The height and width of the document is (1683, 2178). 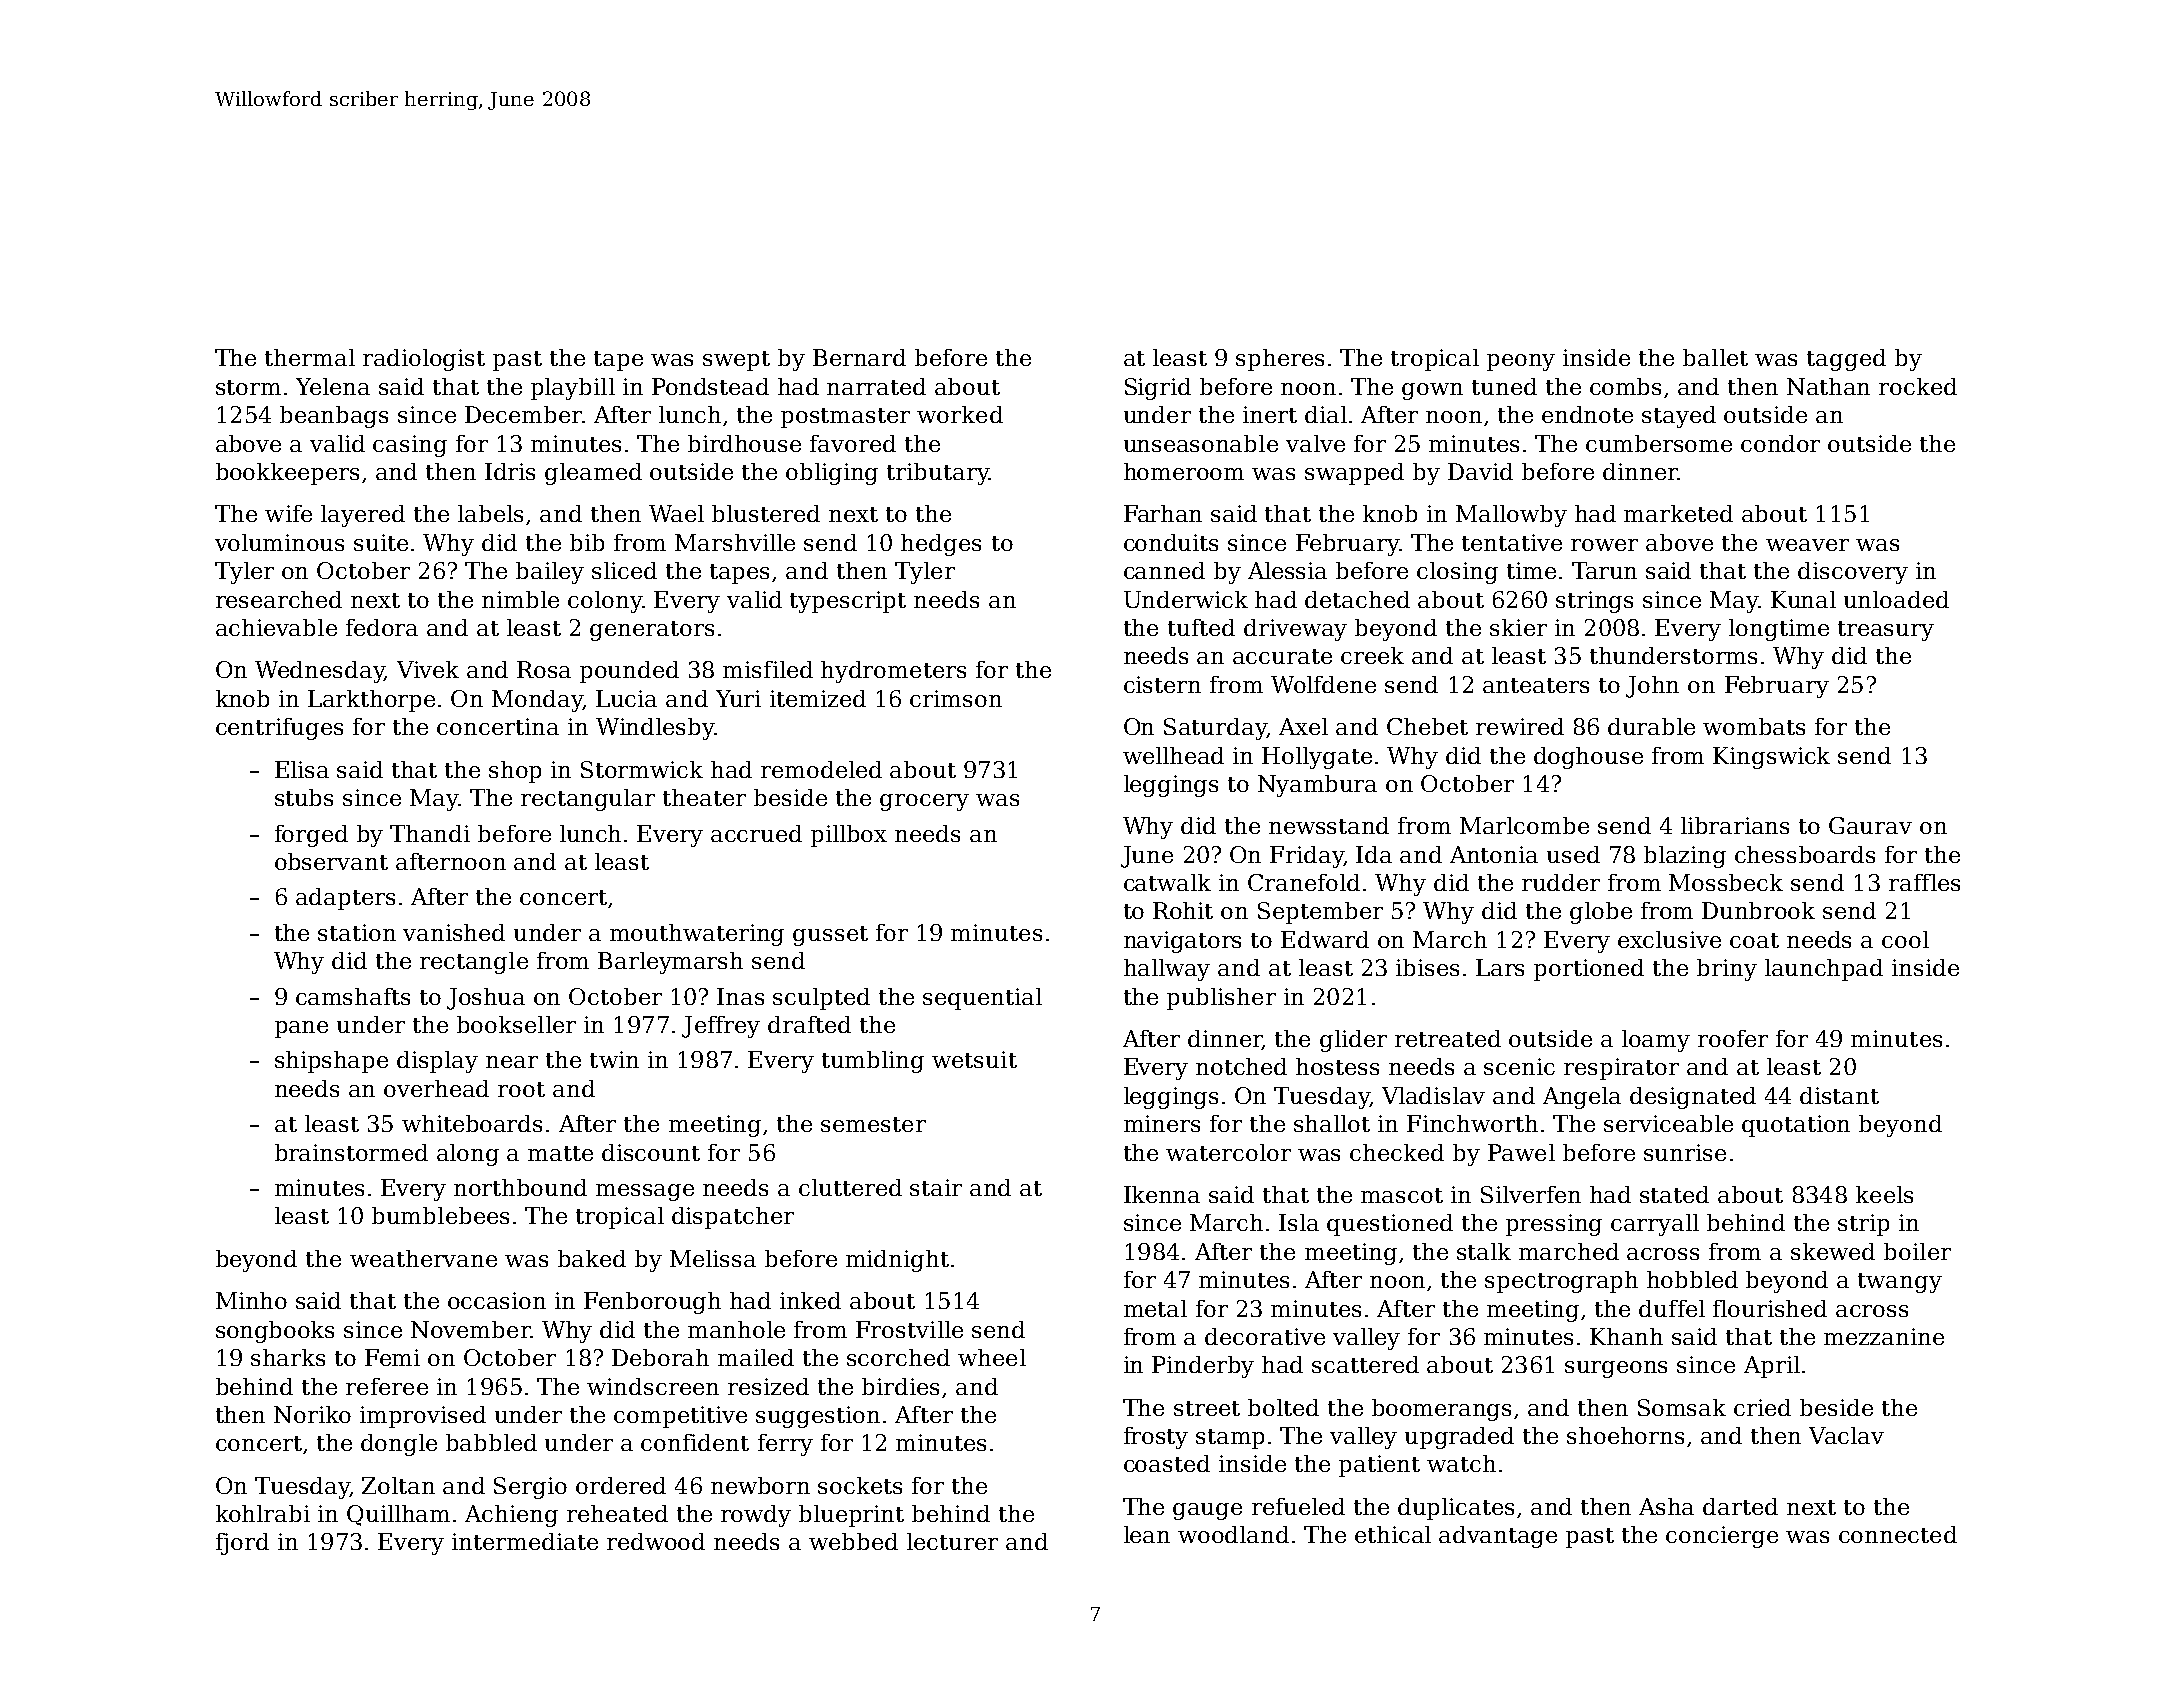 I want to click on thermal, so click(x=310, y=357).
